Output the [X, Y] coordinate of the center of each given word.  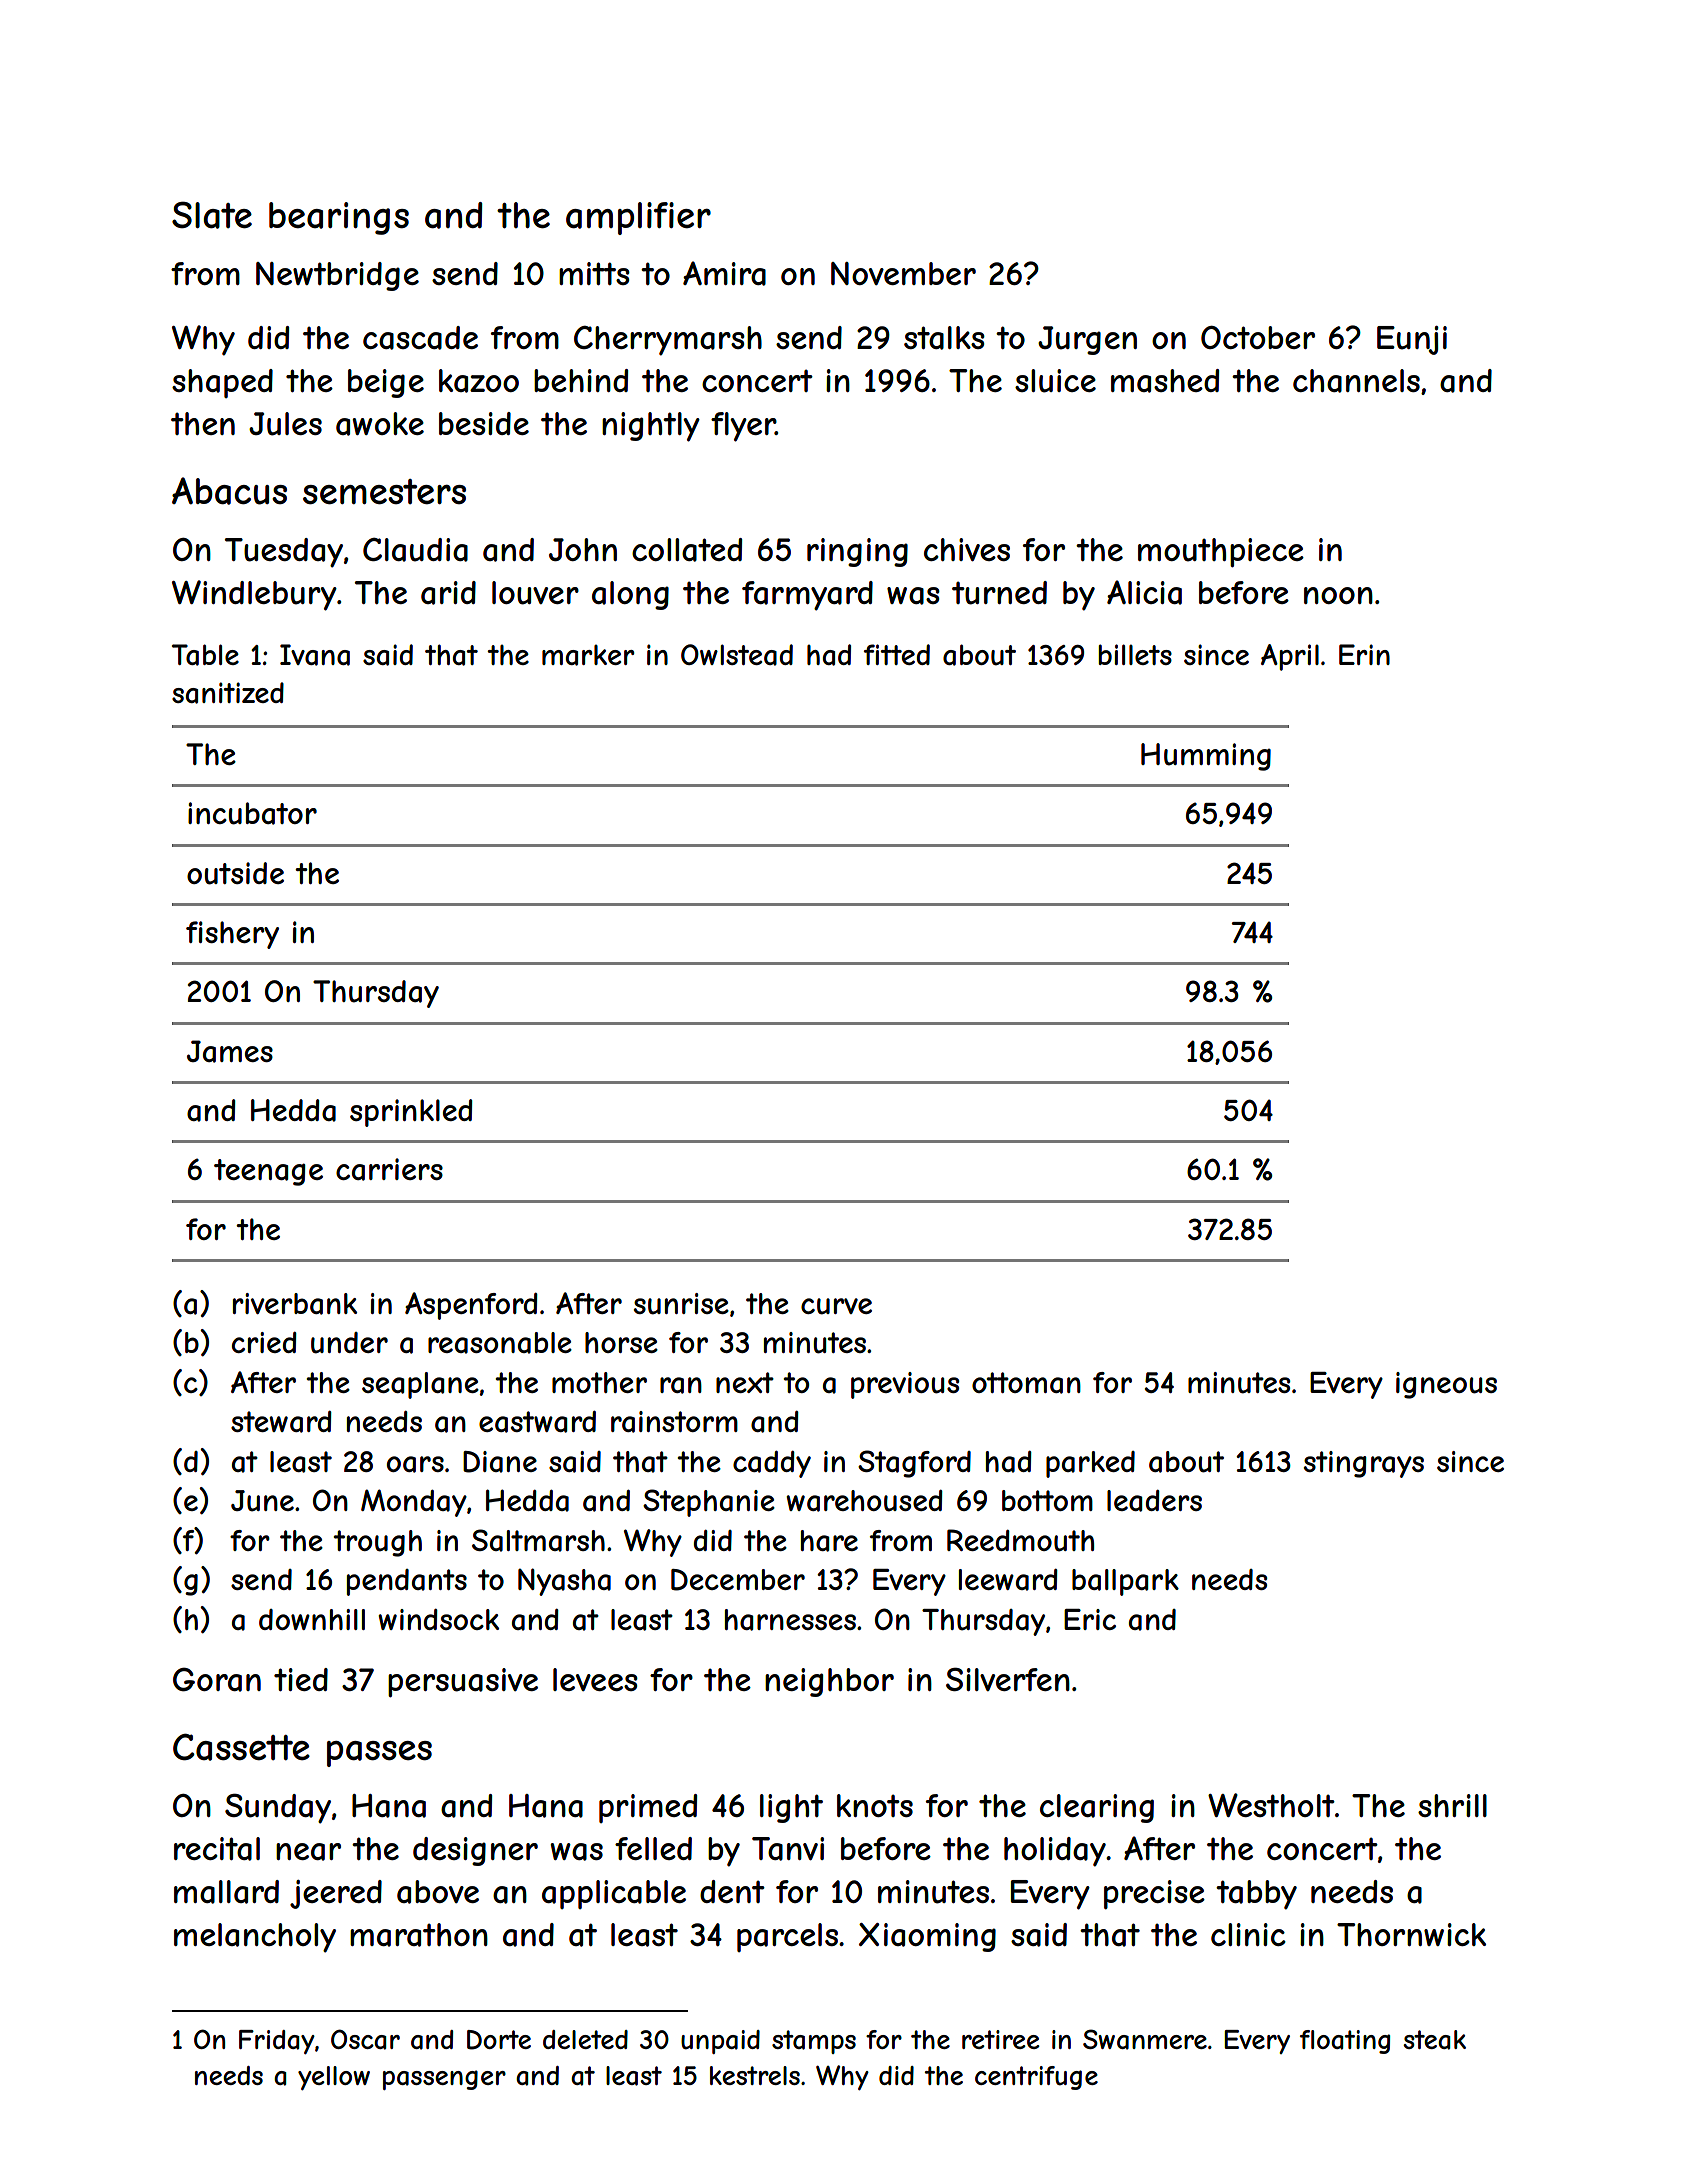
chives [967, 549]
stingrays [1364, 1464]
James [230, 1051]
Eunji [1412, 340]
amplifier [638, 218]
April [1290, 657]
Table [205, 655]
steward [281, 1422]
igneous [1446, 1385]
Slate [212, 215]
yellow [334, 2078]
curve [836, 1306]
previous [905, 1385]
